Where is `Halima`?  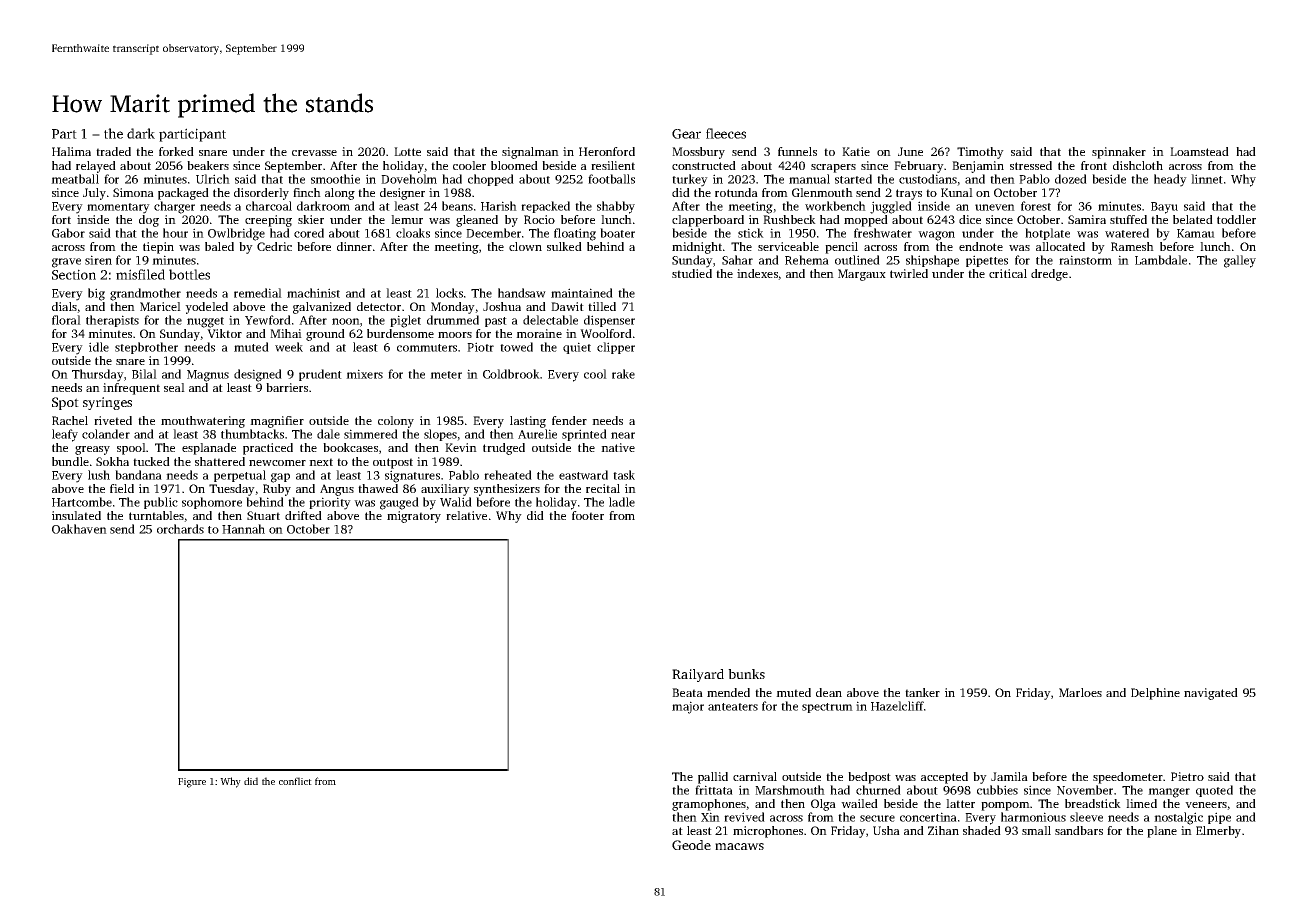
Halima is located at coordinates (71, 151).
